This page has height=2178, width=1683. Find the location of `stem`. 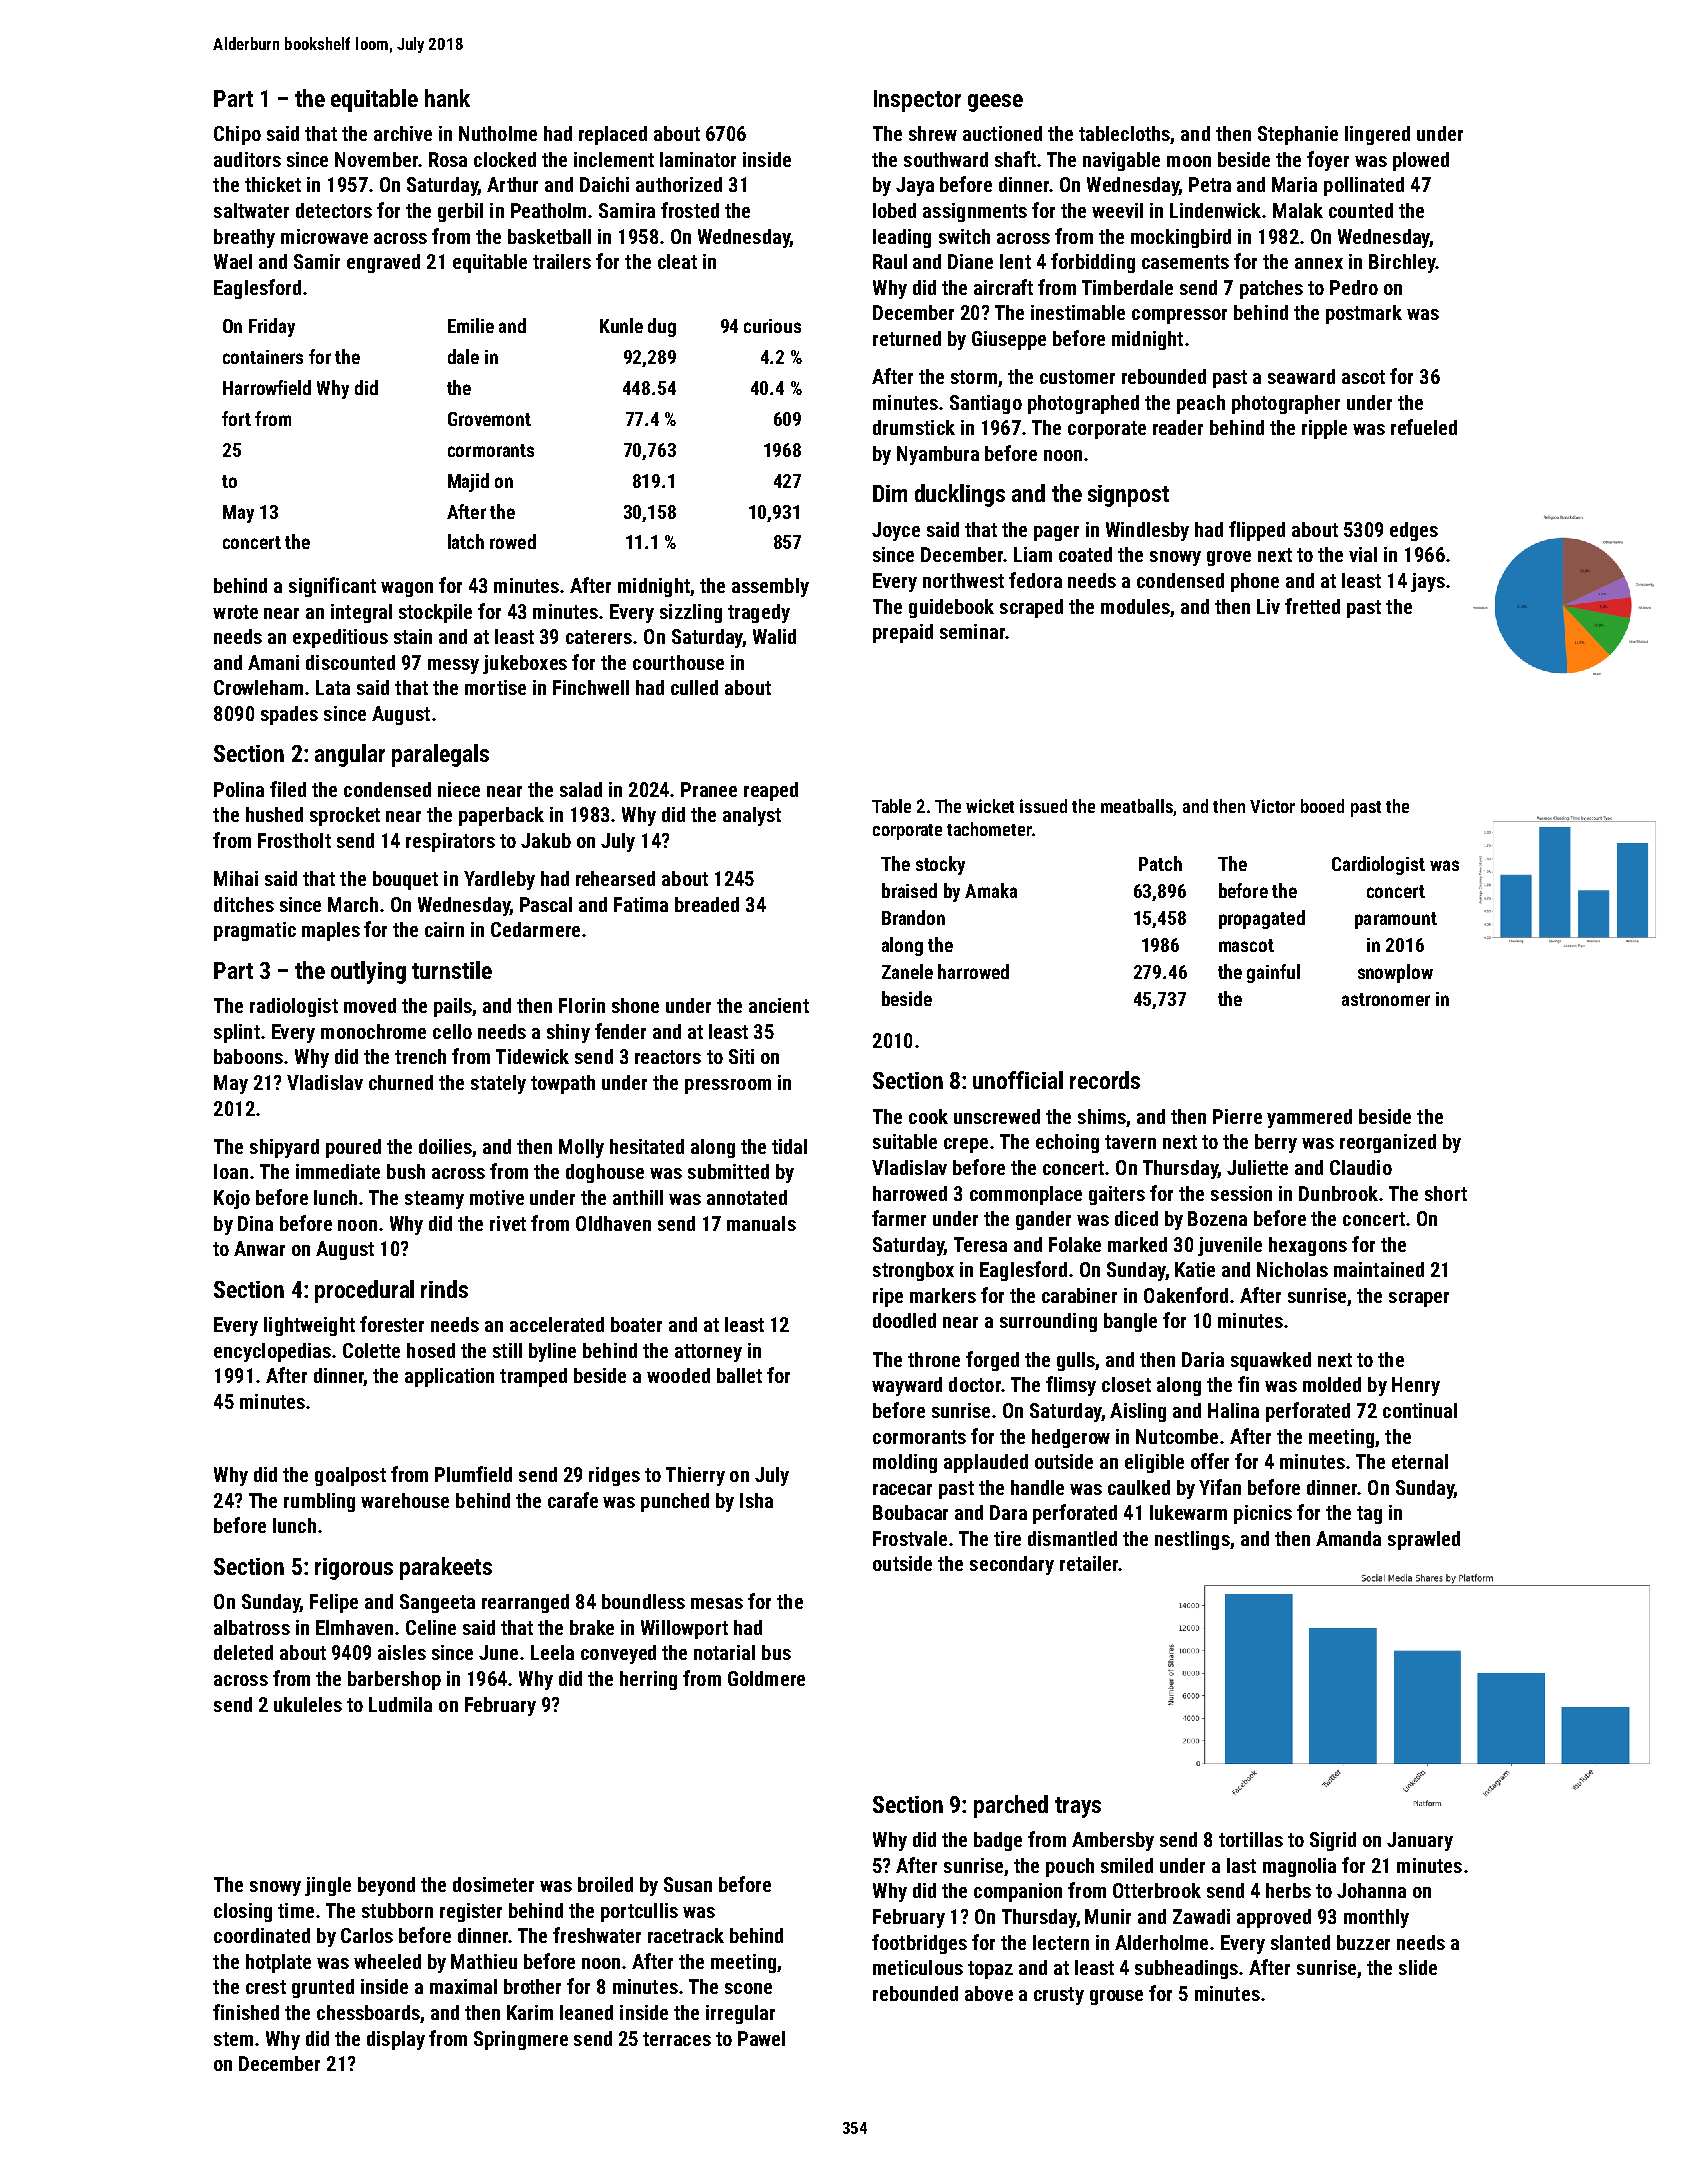

stem is located at coordinates (233, 2039).
